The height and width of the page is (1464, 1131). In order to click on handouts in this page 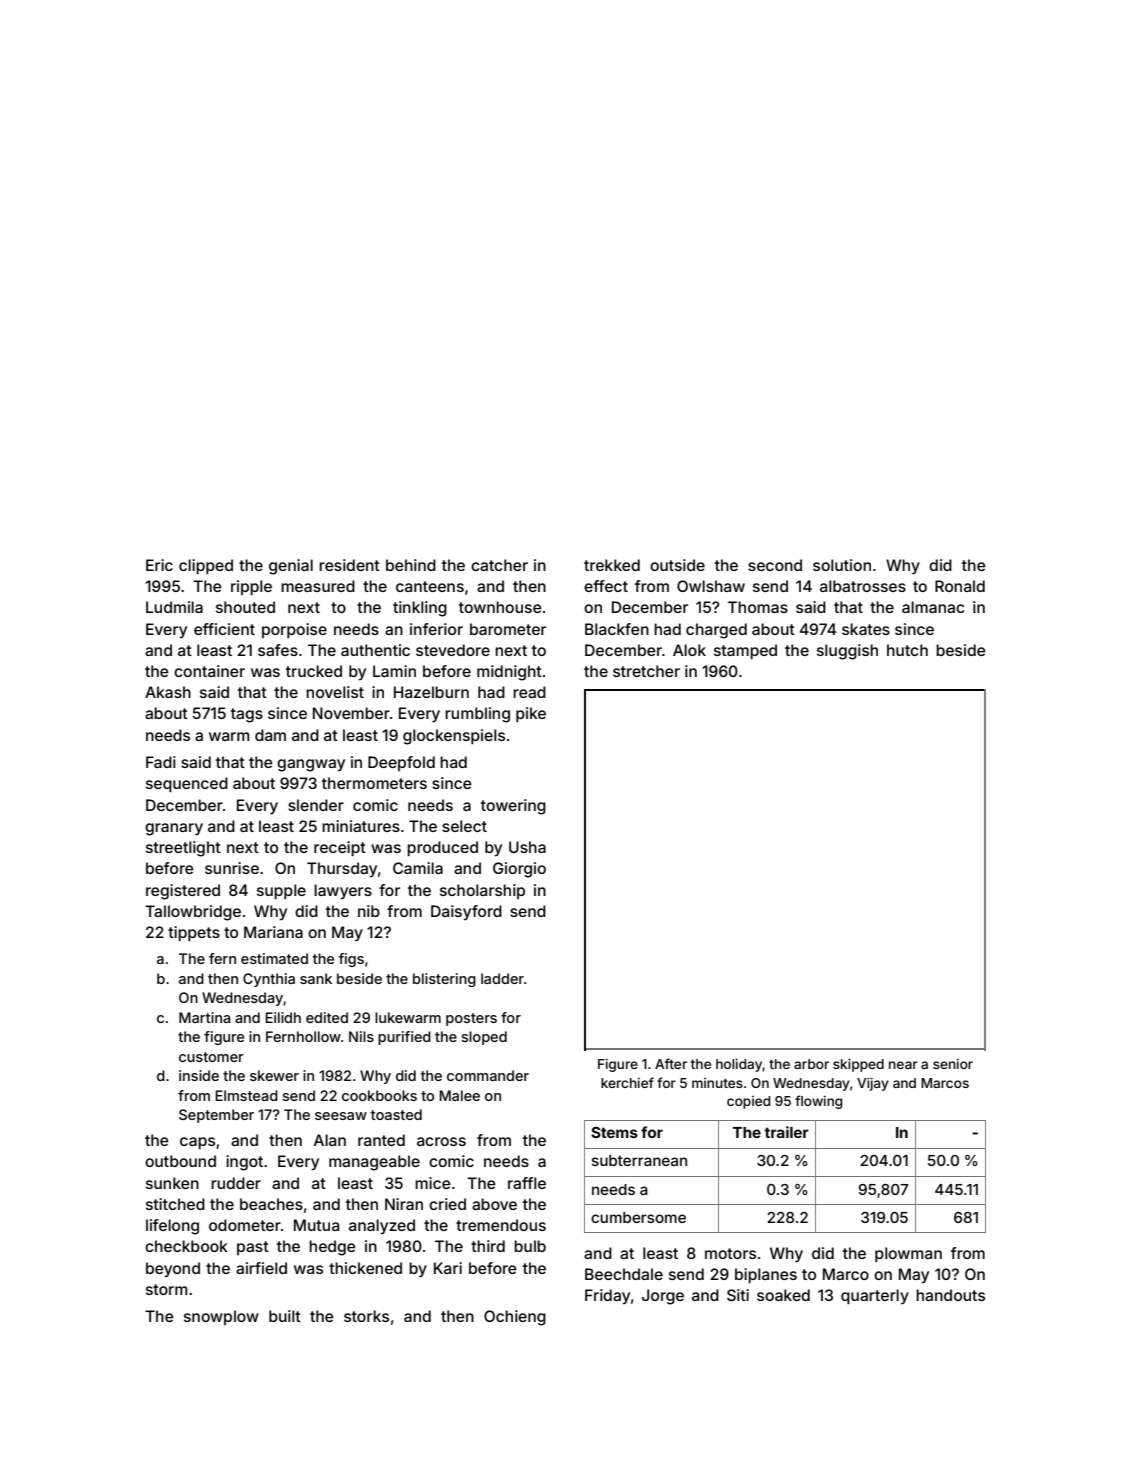, I will do `click(950, 1295)`.
